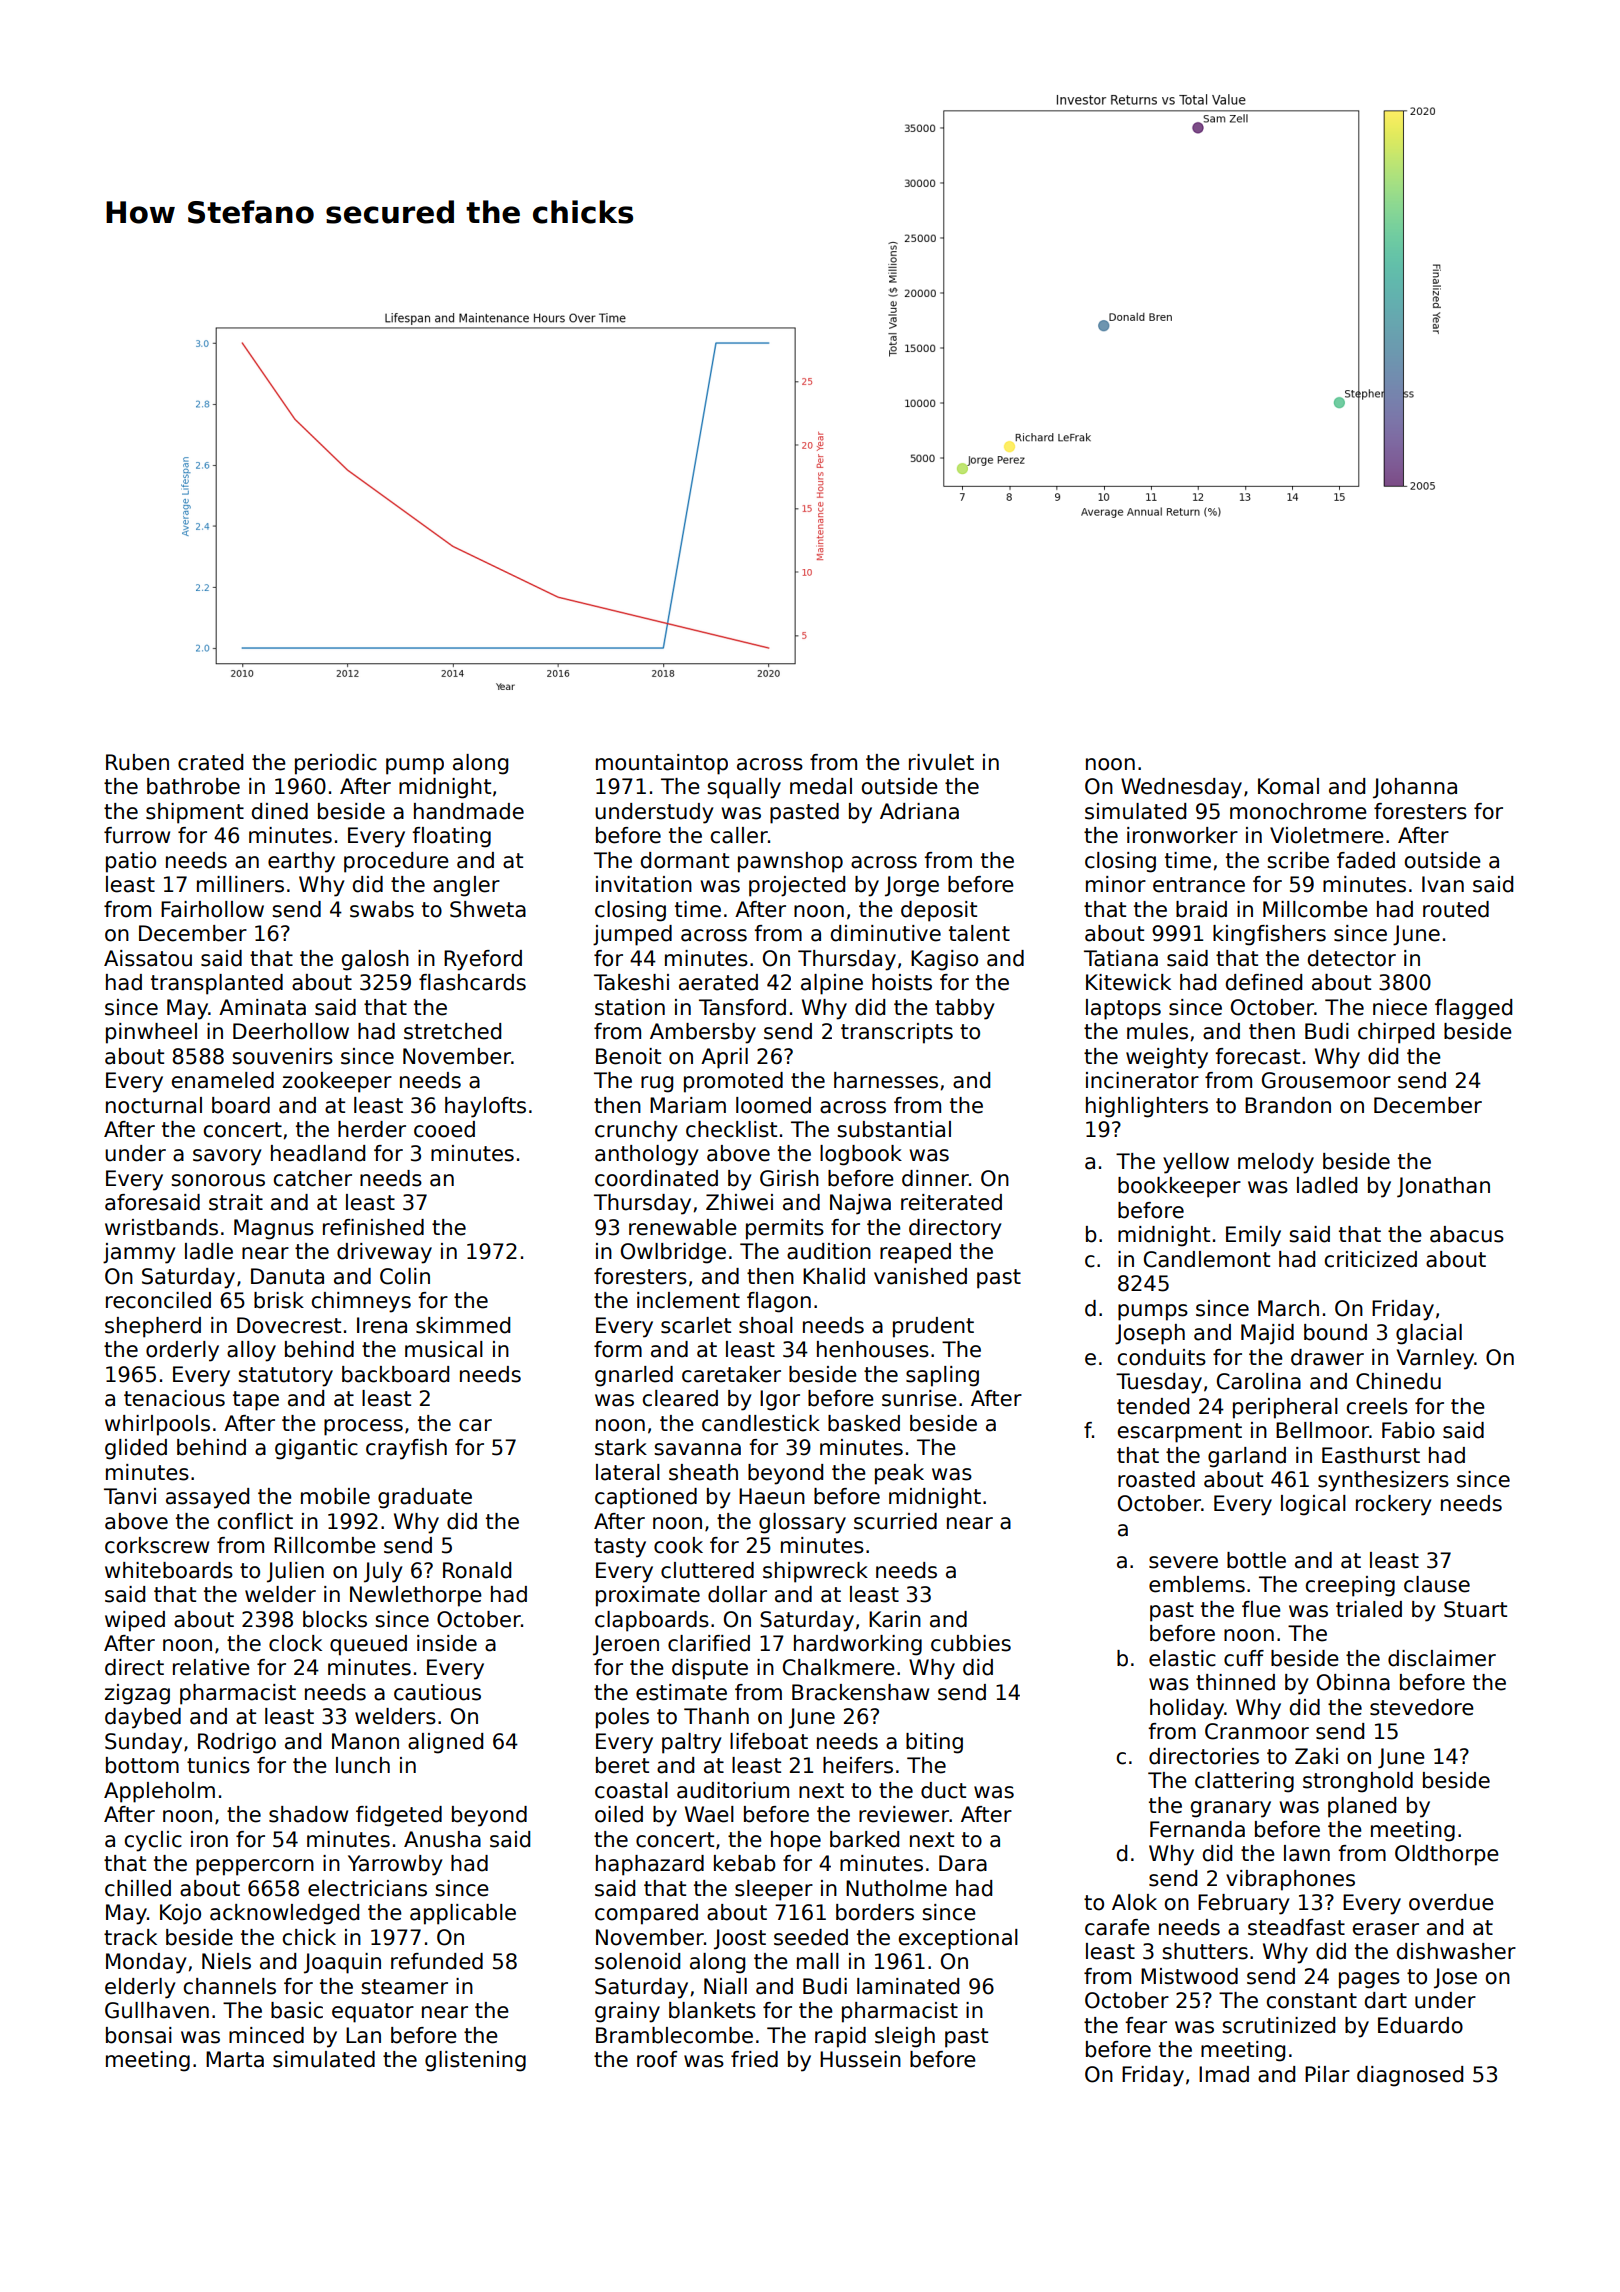 This image has width=1620, height=2292. I want to click on procedure, so click(396, 862).
